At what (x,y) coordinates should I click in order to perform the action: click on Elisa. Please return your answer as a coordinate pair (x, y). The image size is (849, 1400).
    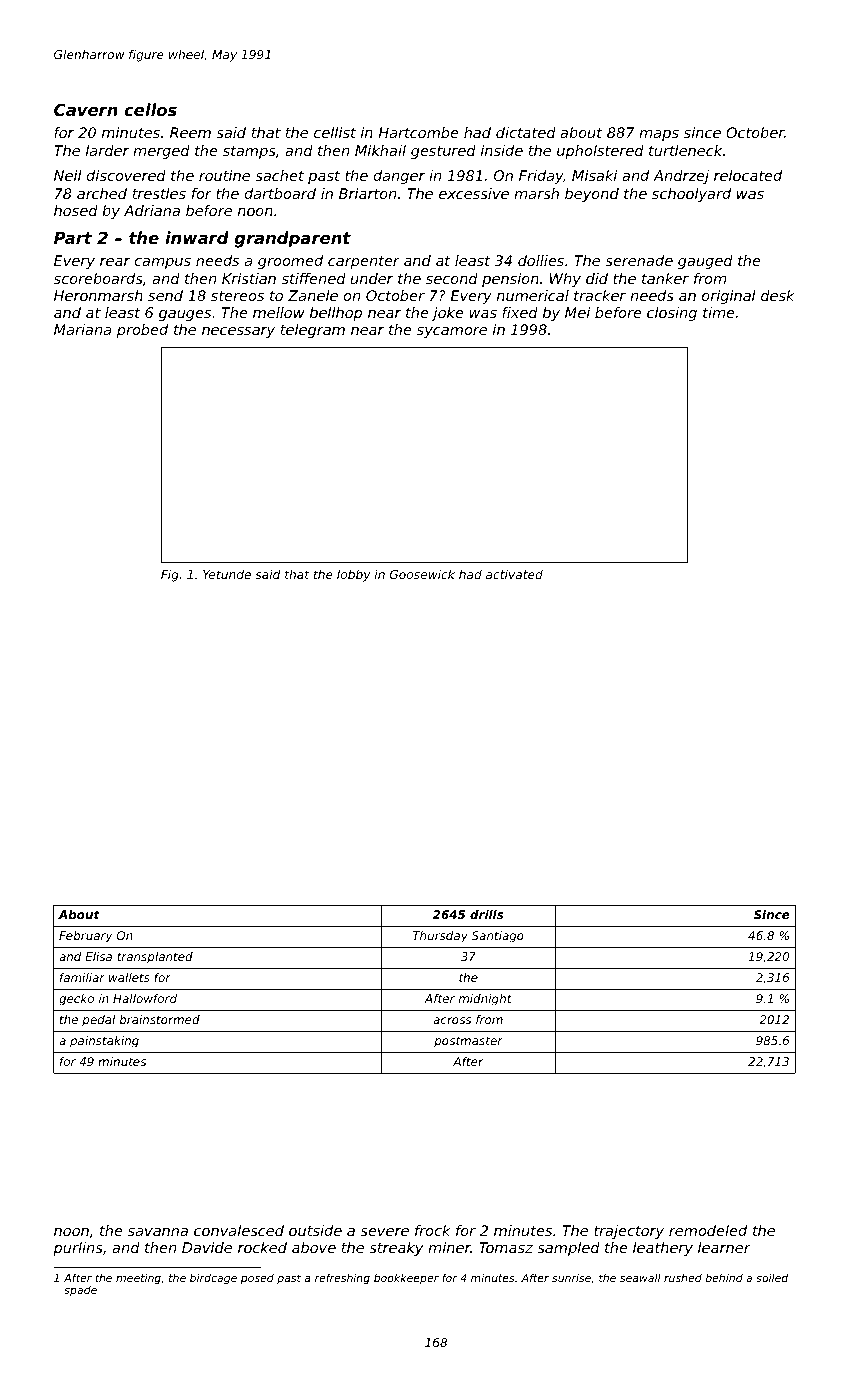
    Looking at the image, I should click on (98, 956).
